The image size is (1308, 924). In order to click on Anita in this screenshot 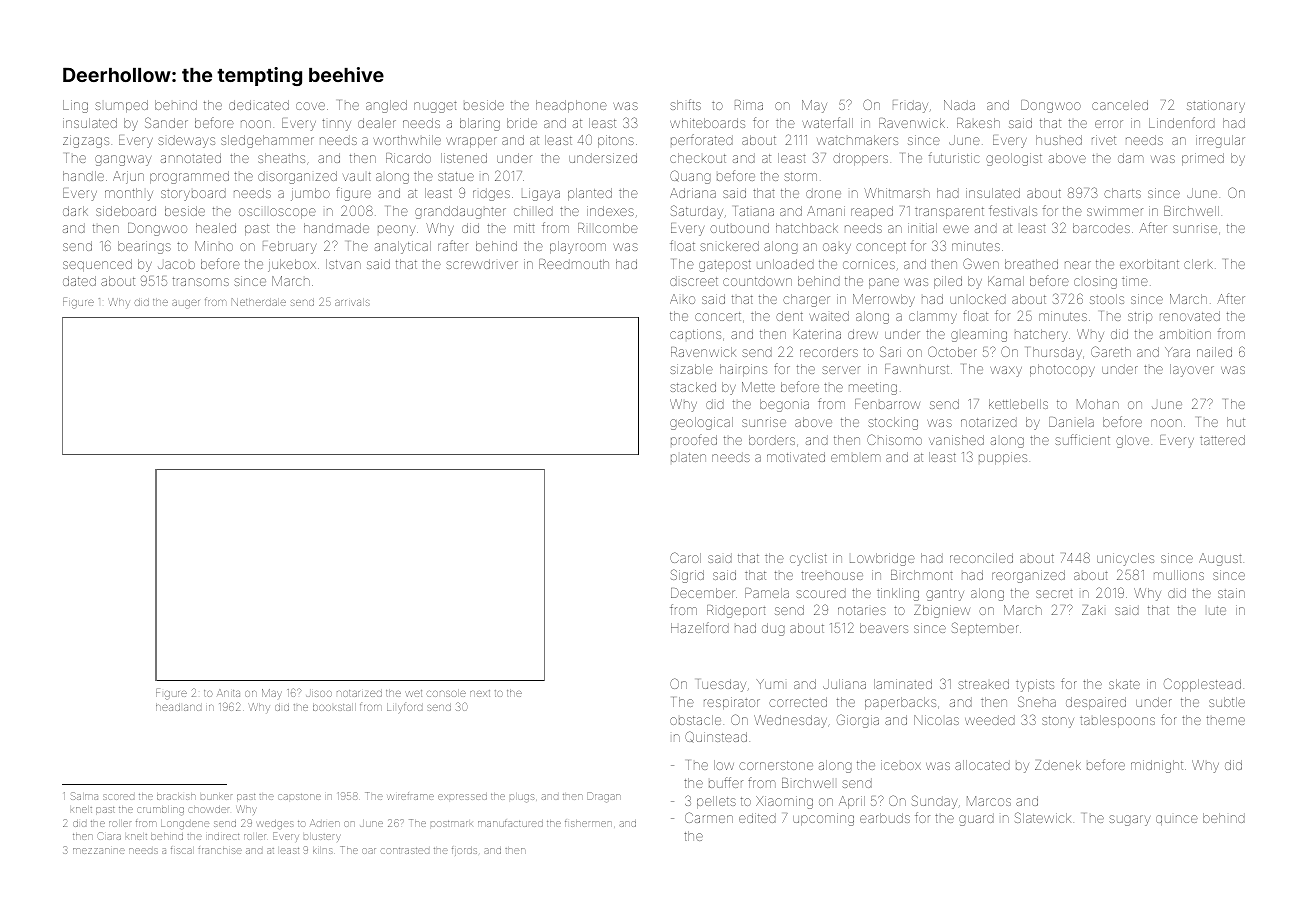, I will do `click(228, 693)`.
